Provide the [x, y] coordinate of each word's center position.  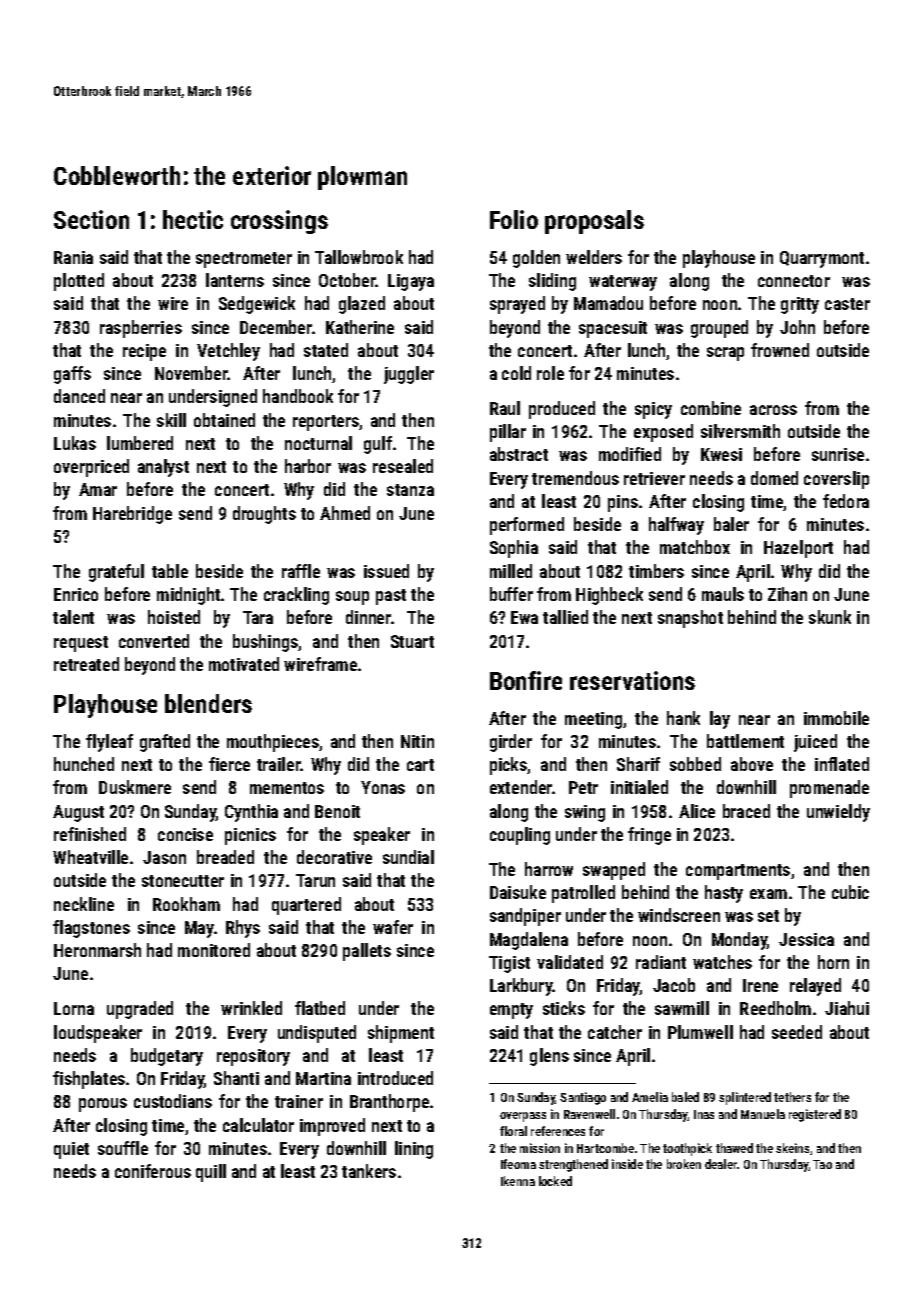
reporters [326, 423]
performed [527, 526]
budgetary [167, 1057]
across [773, 410]
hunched [84, 764]
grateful [116, 573]
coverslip [836, 480]
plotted [79, 282]
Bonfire [526, 680]
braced [746, 811]
